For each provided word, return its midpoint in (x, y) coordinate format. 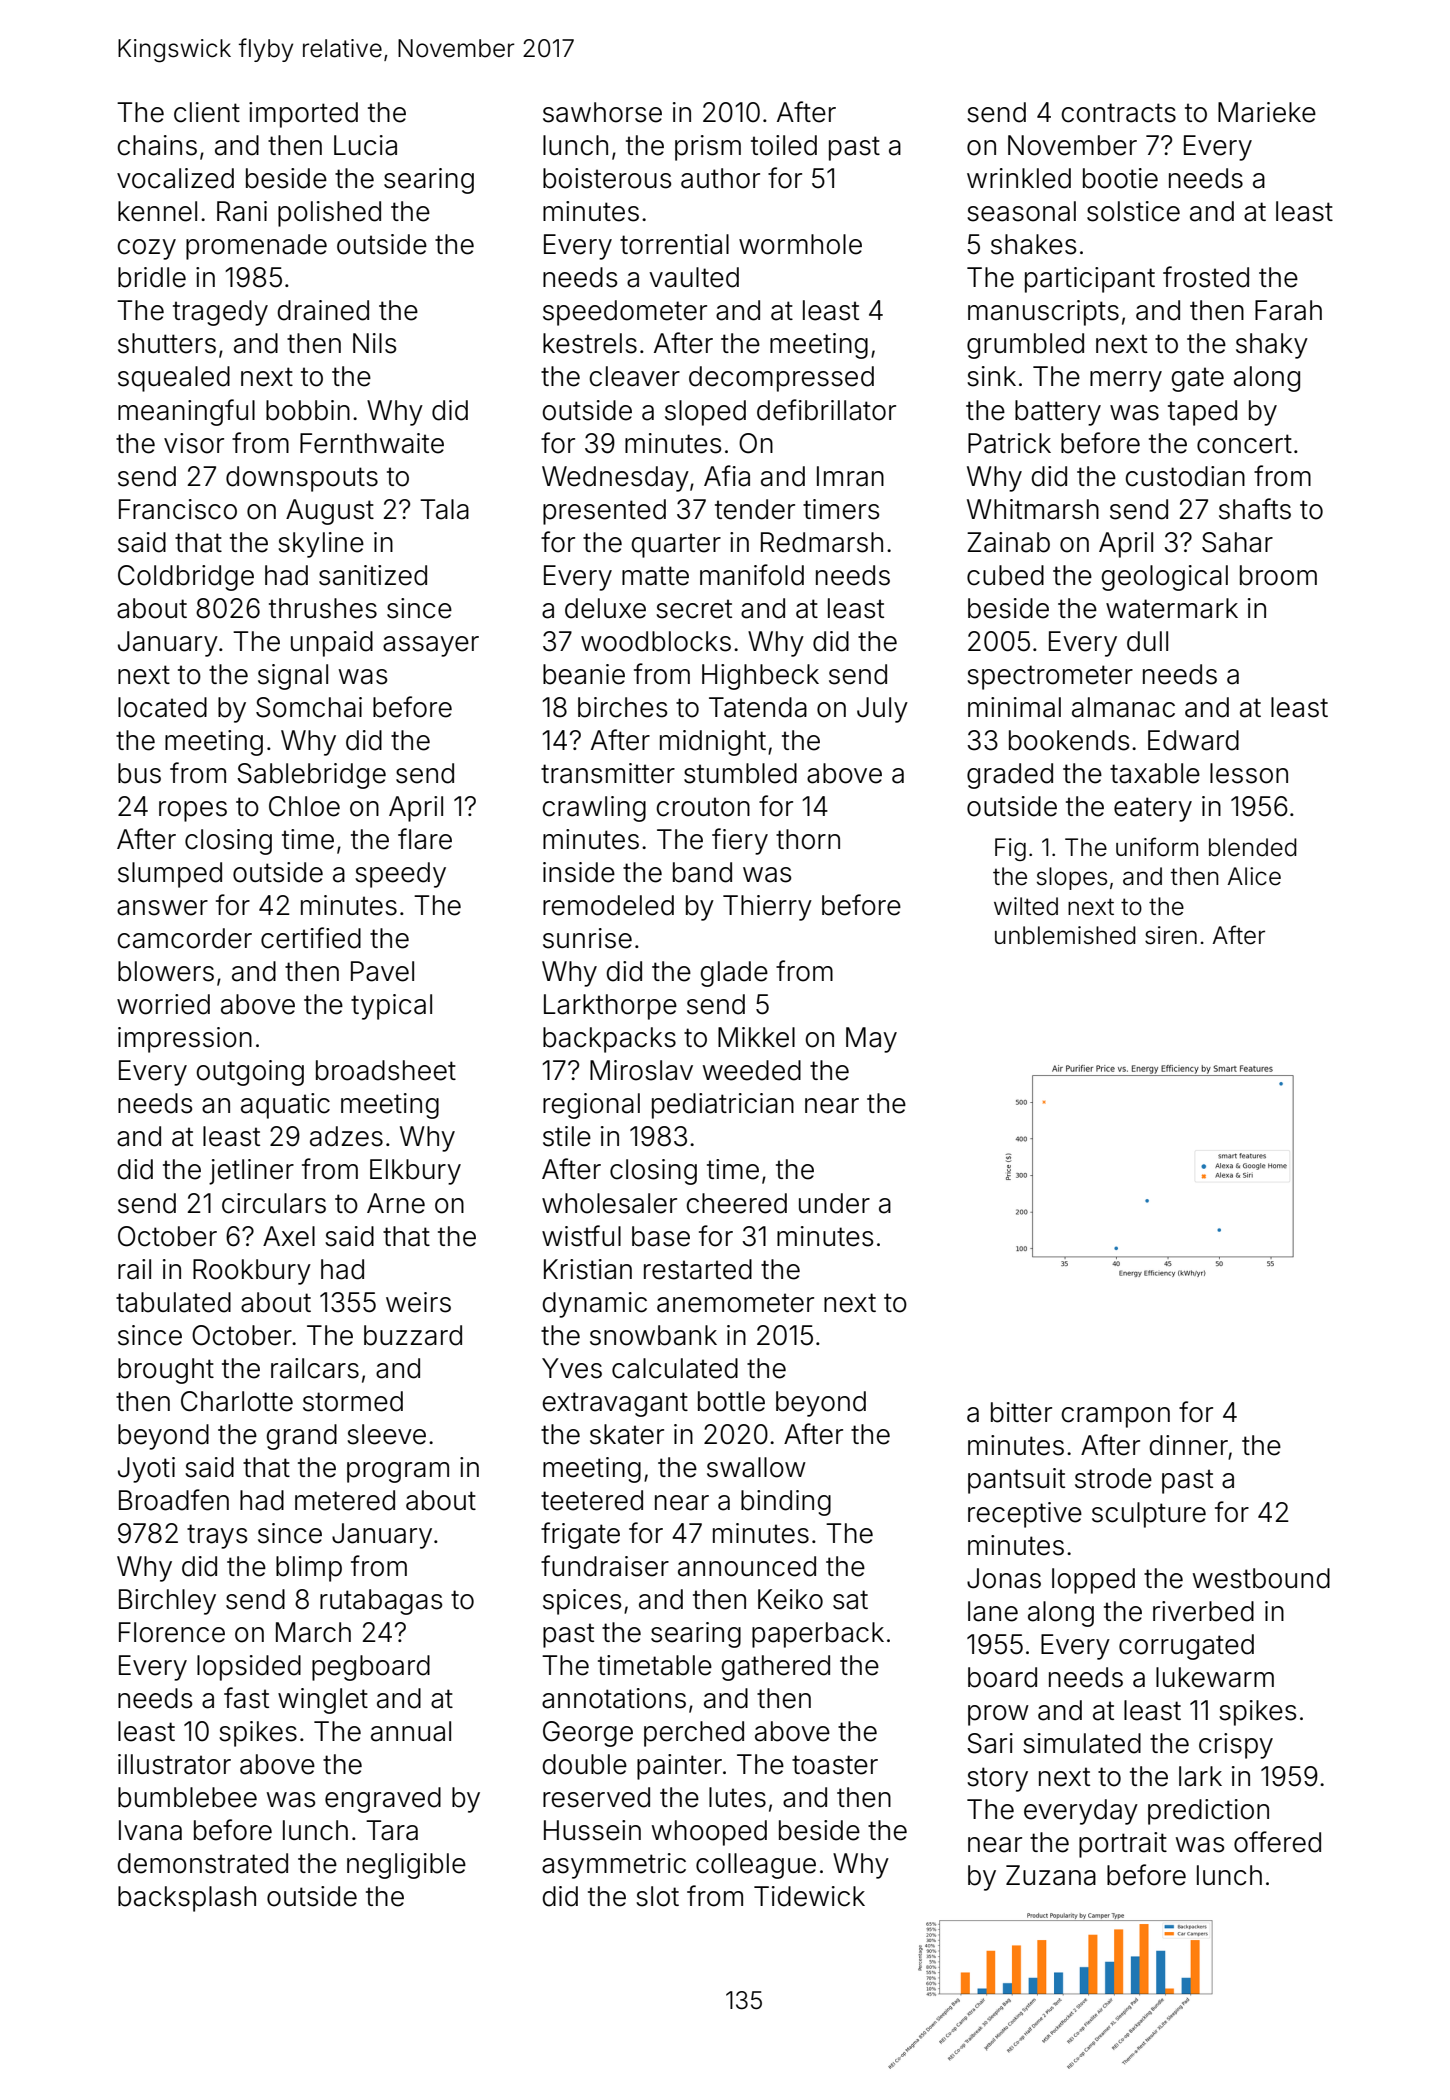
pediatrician (723, 1106)
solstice (1133, 211)
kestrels (590, 343)
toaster (835, 1765)
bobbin (308, 410)
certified (311, 938)
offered (1277, 1842)
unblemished (1065, 935)
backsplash (187, 1899)
